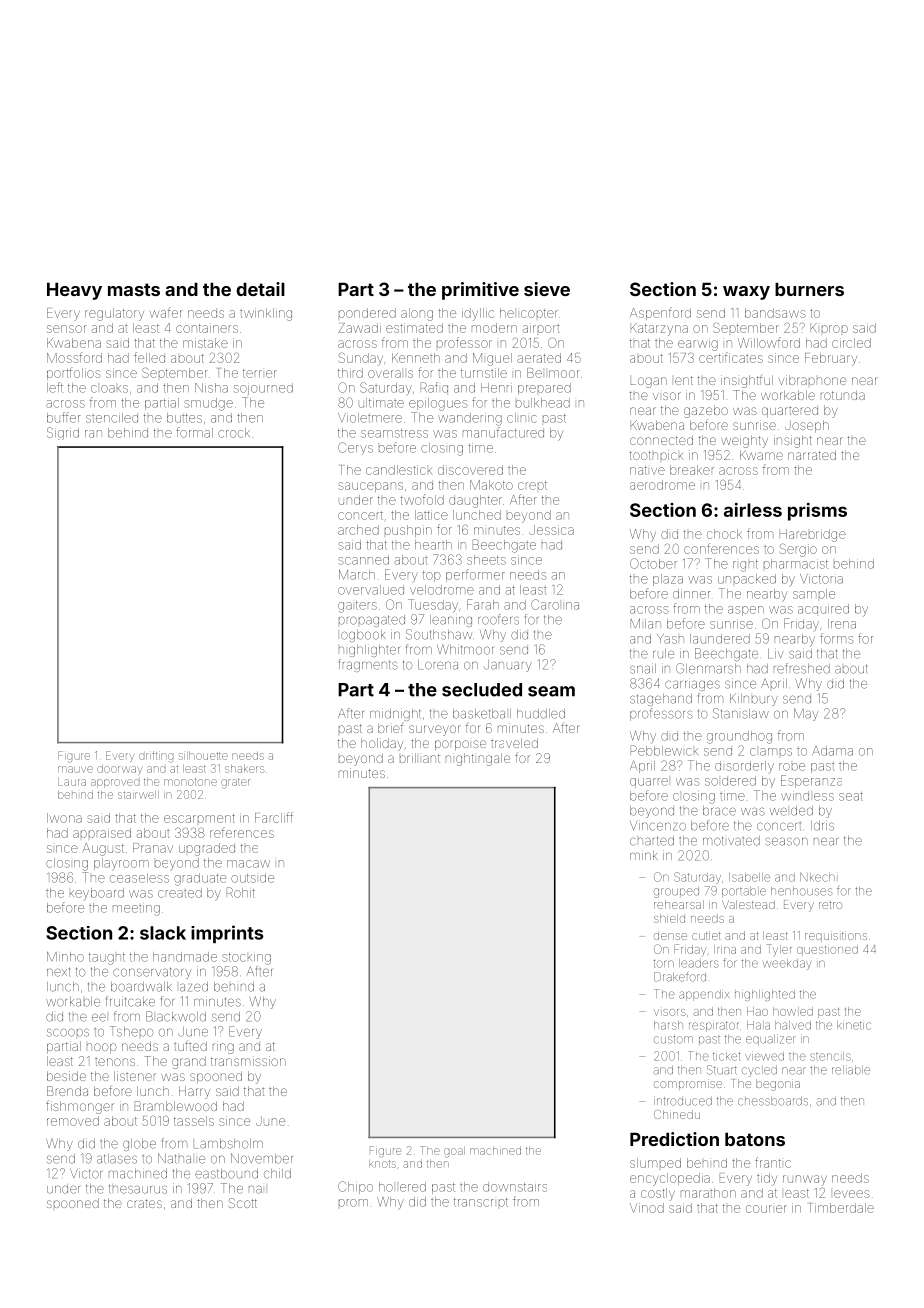 The height and width of the screenshot is (1308, 924). Describe the element at coordinates (769, 342) in the screenshot. I see `Willowford` at that location.
